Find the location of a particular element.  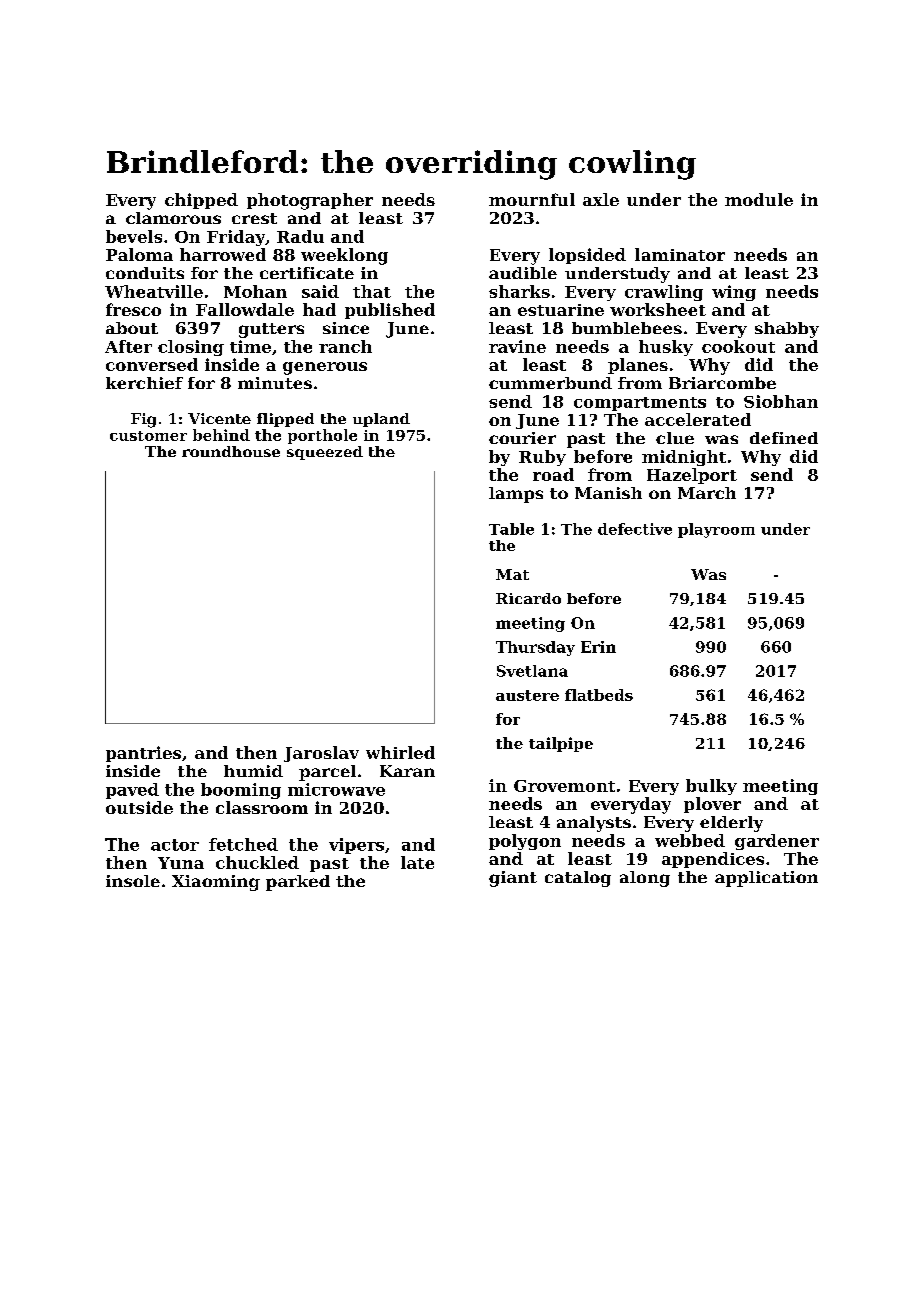

Jaroslav is located at coordinates (321, 754).
